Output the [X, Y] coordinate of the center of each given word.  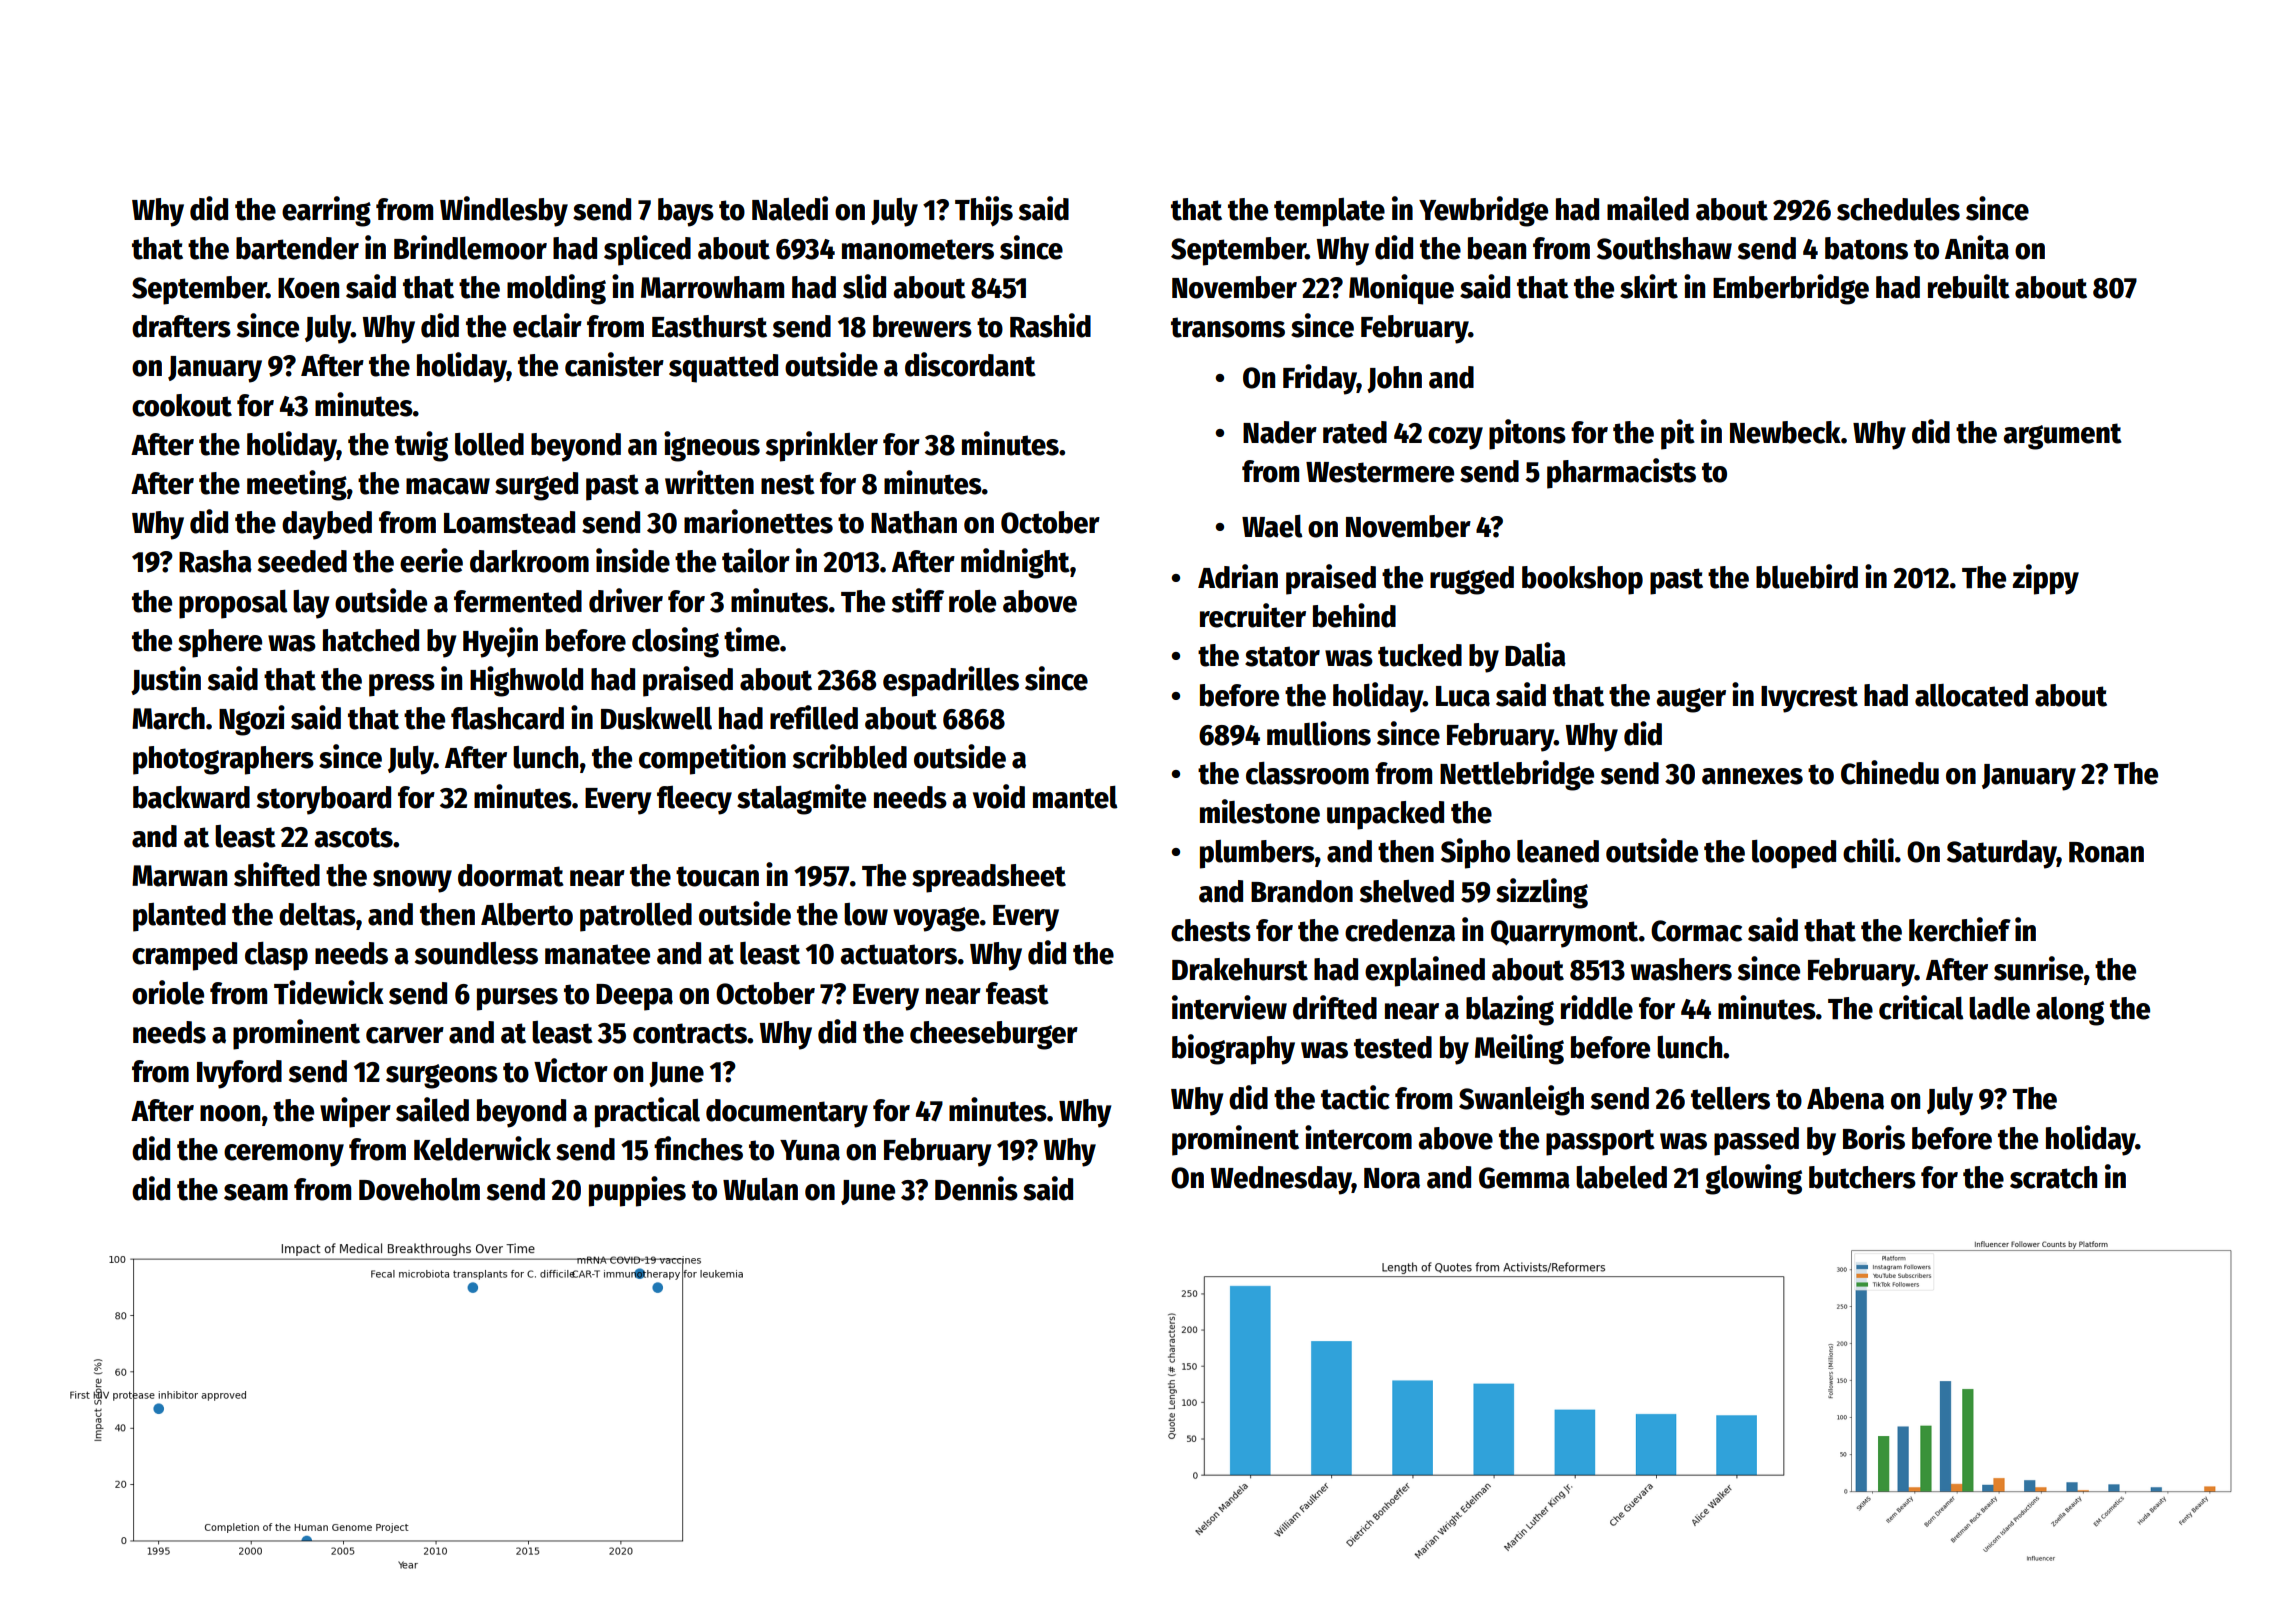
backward [191, 797]
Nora [1392, 1178]
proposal [233, 604]
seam [256, 1192]
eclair [547, 325]
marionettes [758, 521]
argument [2062, 436]
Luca [1463, 696]
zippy [2046, 579]
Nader [1280, 432]
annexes [1752, 776]
